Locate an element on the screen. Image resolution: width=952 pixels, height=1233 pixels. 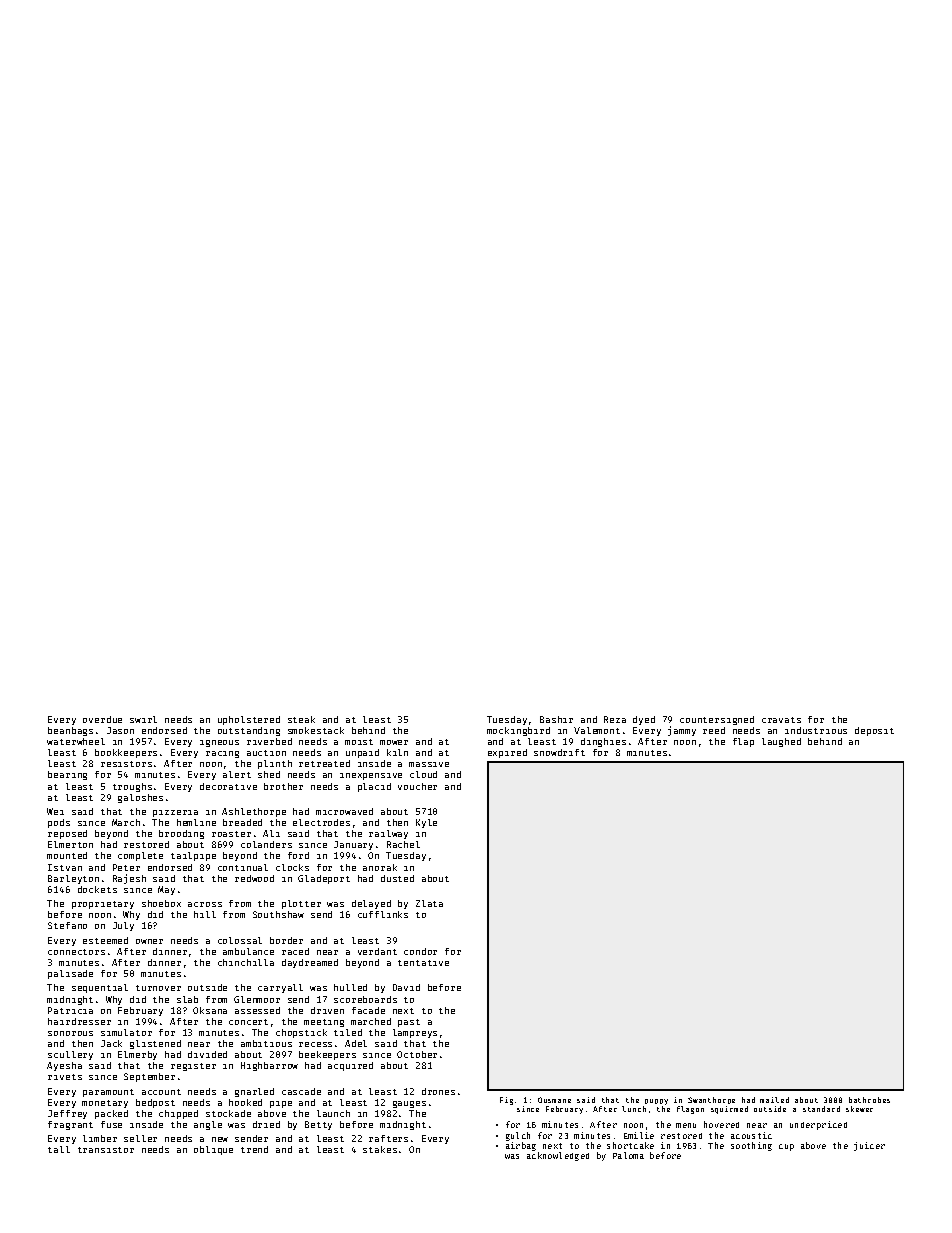
reed is located at coordinates (714, 730).
